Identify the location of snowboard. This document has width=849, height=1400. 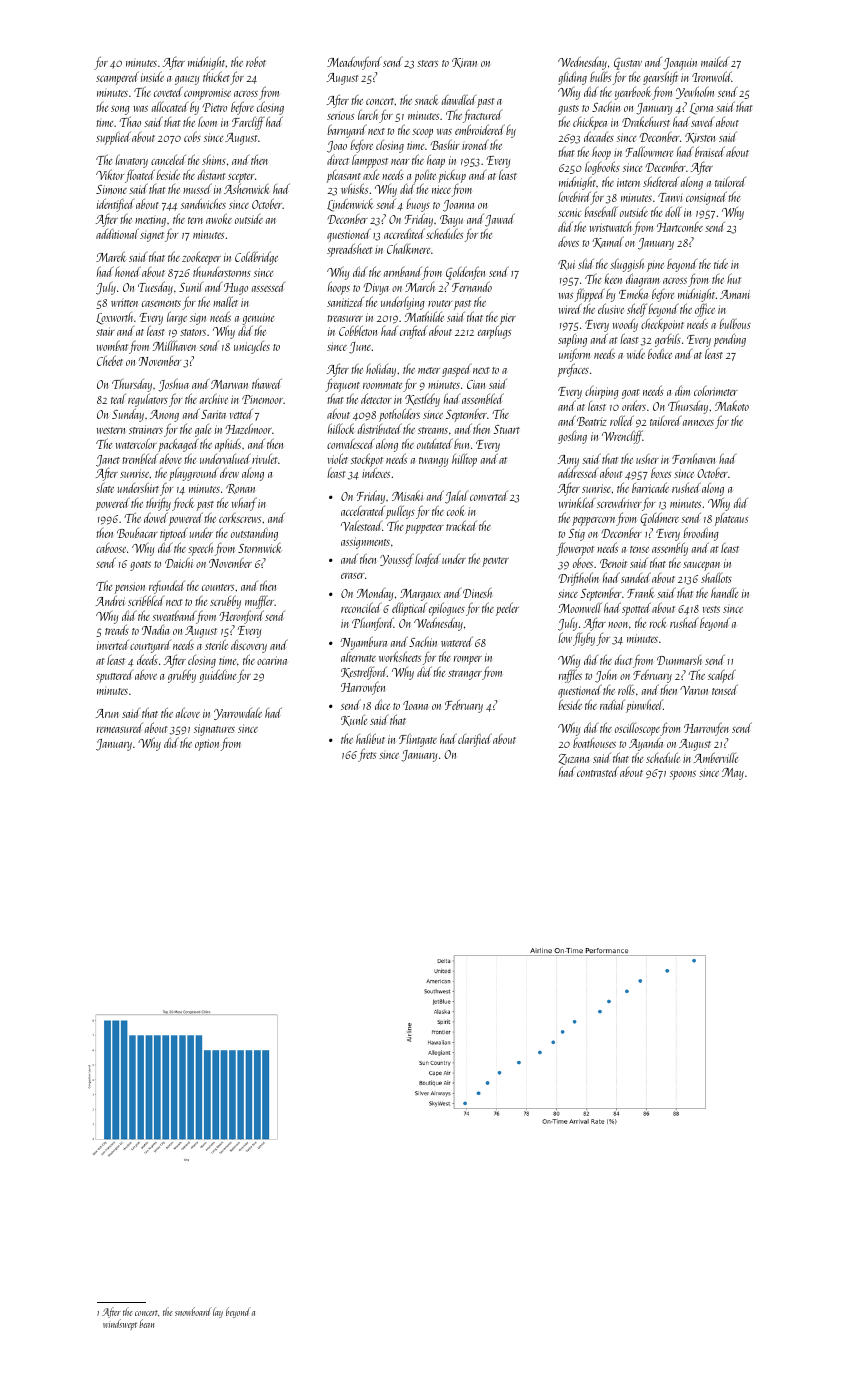
(193, 1311).
